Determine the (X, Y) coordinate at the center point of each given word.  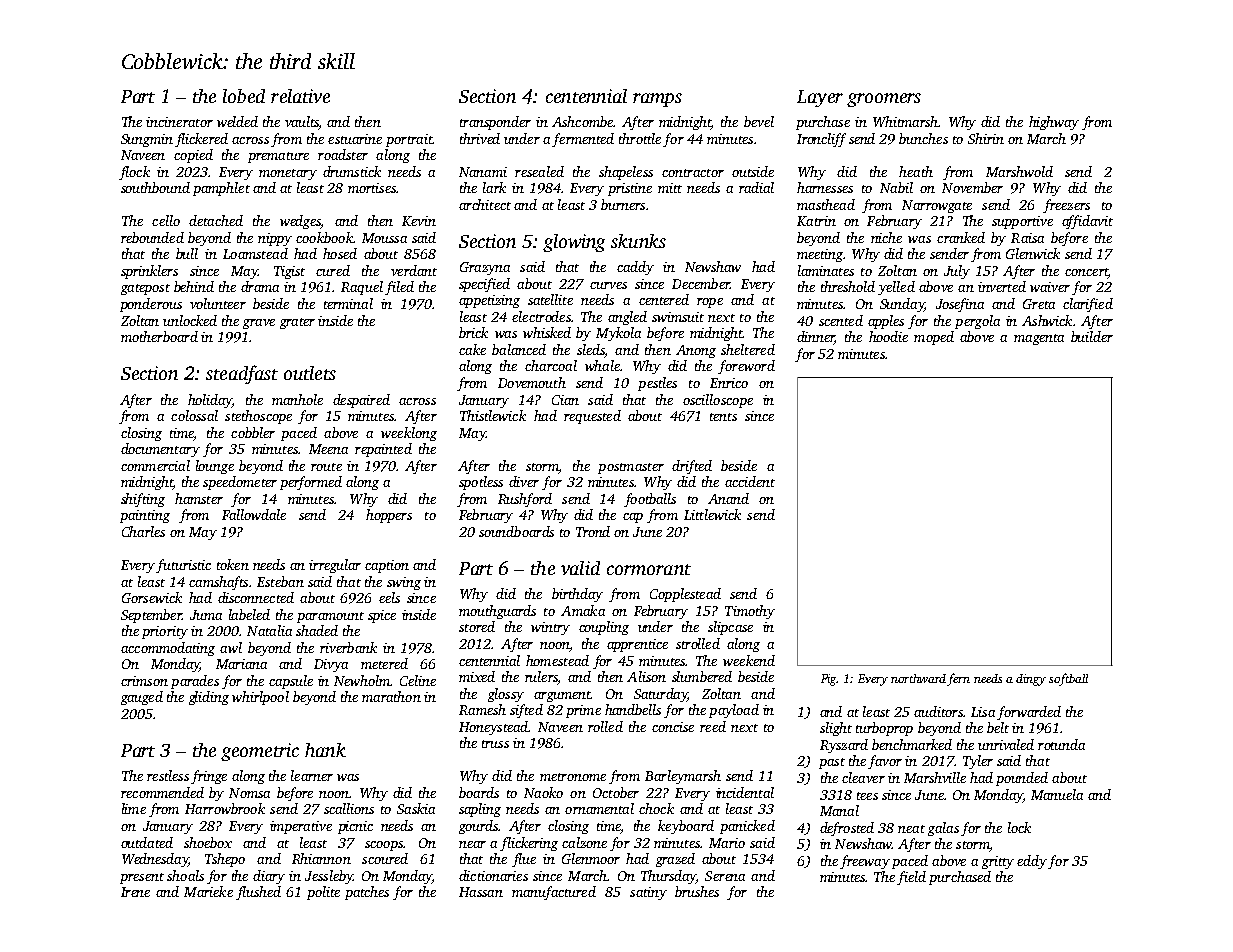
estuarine (355, 139)
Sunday (902, 305)
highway (1054, 123)
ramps (657, 100)
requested (592, 417)
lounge (215, 467)
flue (524, 860)
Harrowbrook (225, 808)
